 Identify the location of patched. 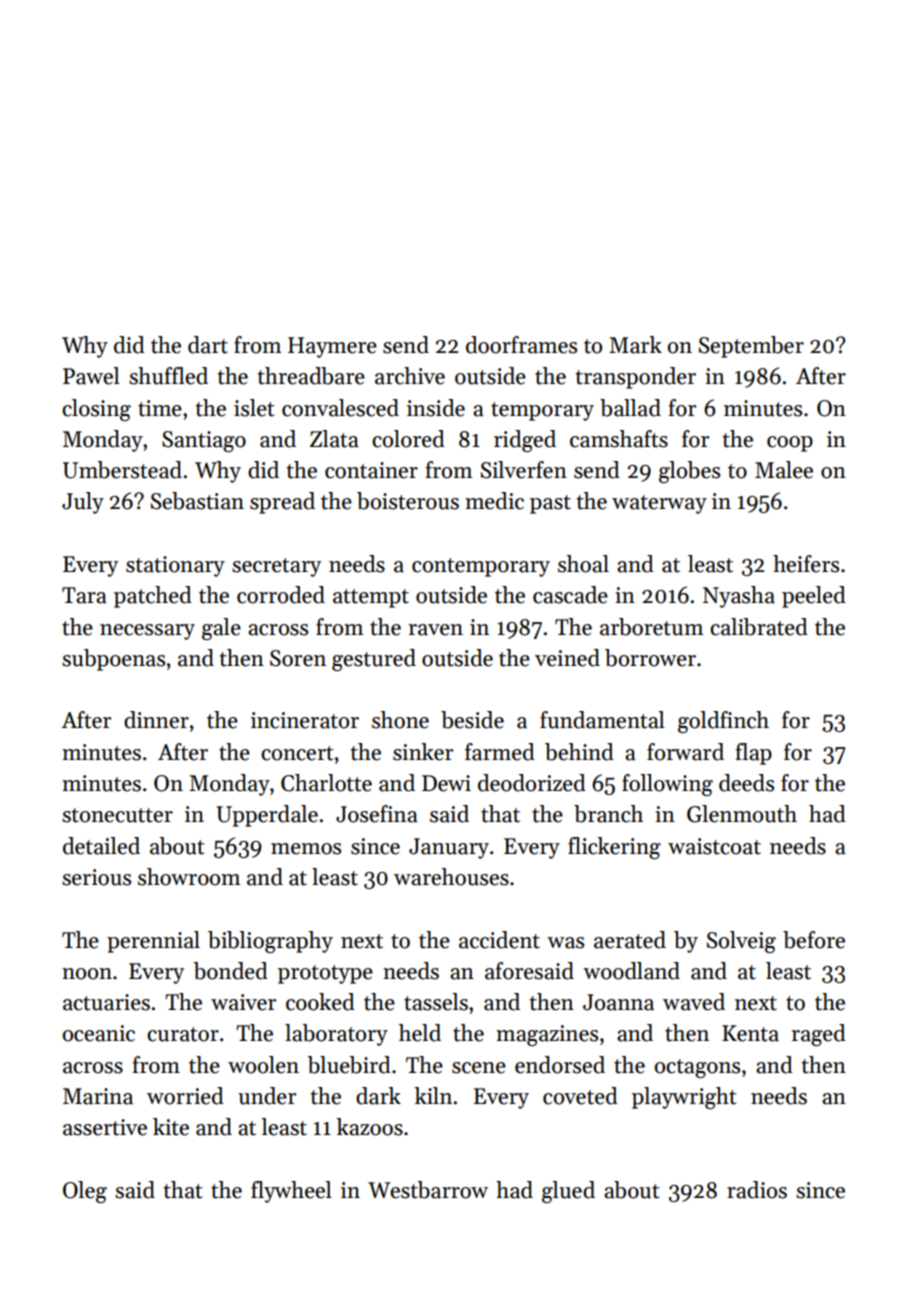
(153, 597).
